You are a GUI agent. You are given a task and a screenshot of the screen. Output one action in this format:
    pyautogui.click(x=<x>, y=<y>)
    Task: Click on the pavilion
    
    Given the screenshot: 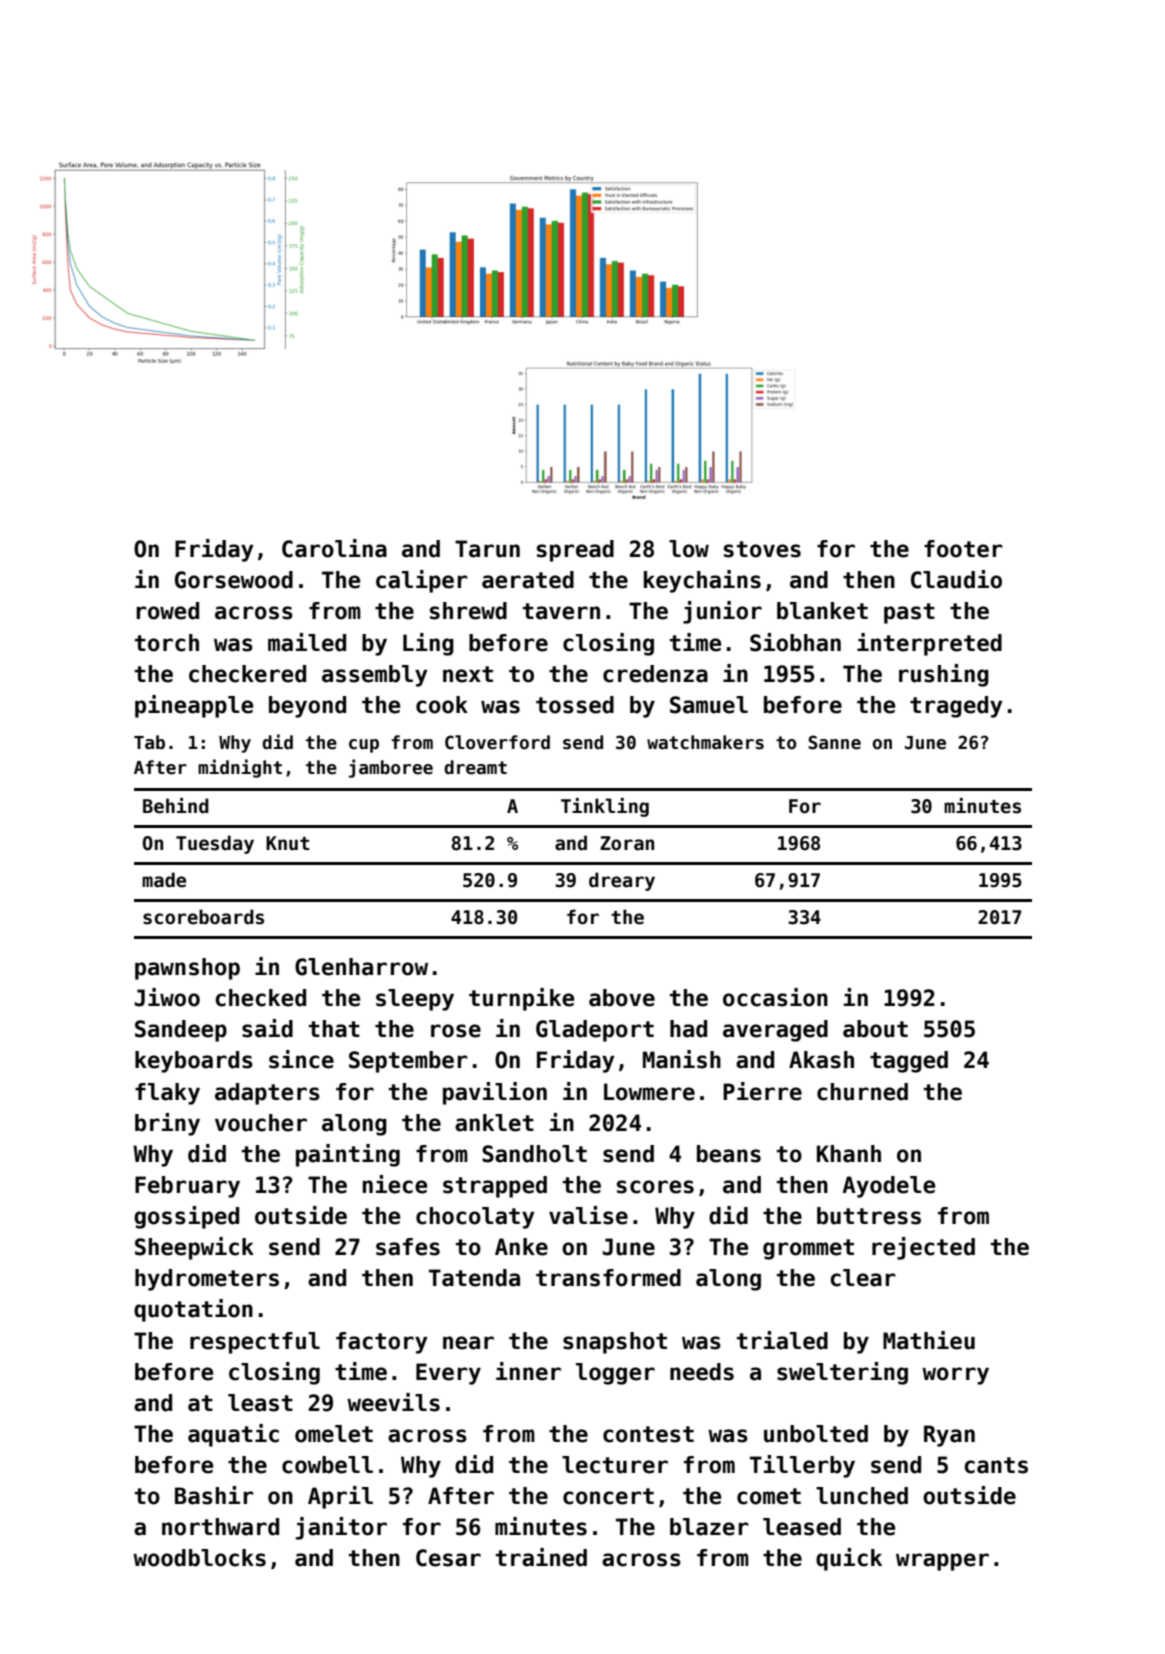 What is the action you would take?
    pyautogui.click(x=495, y=1093)
